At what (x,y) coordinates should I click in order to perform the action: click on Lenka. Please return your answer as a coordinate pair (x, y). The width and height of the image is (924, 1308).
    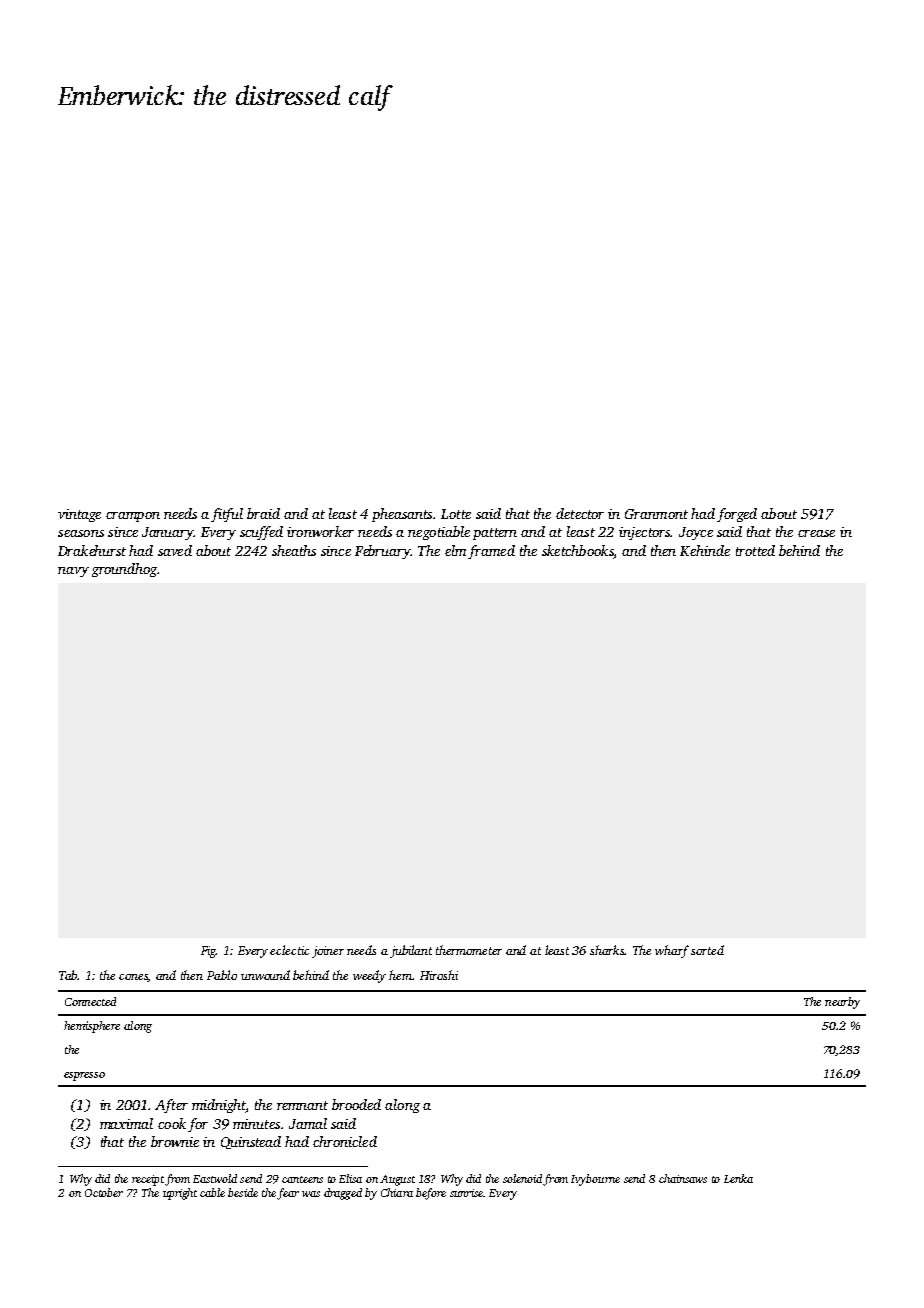
    Looking at the image, I should click on (738, 1178).
